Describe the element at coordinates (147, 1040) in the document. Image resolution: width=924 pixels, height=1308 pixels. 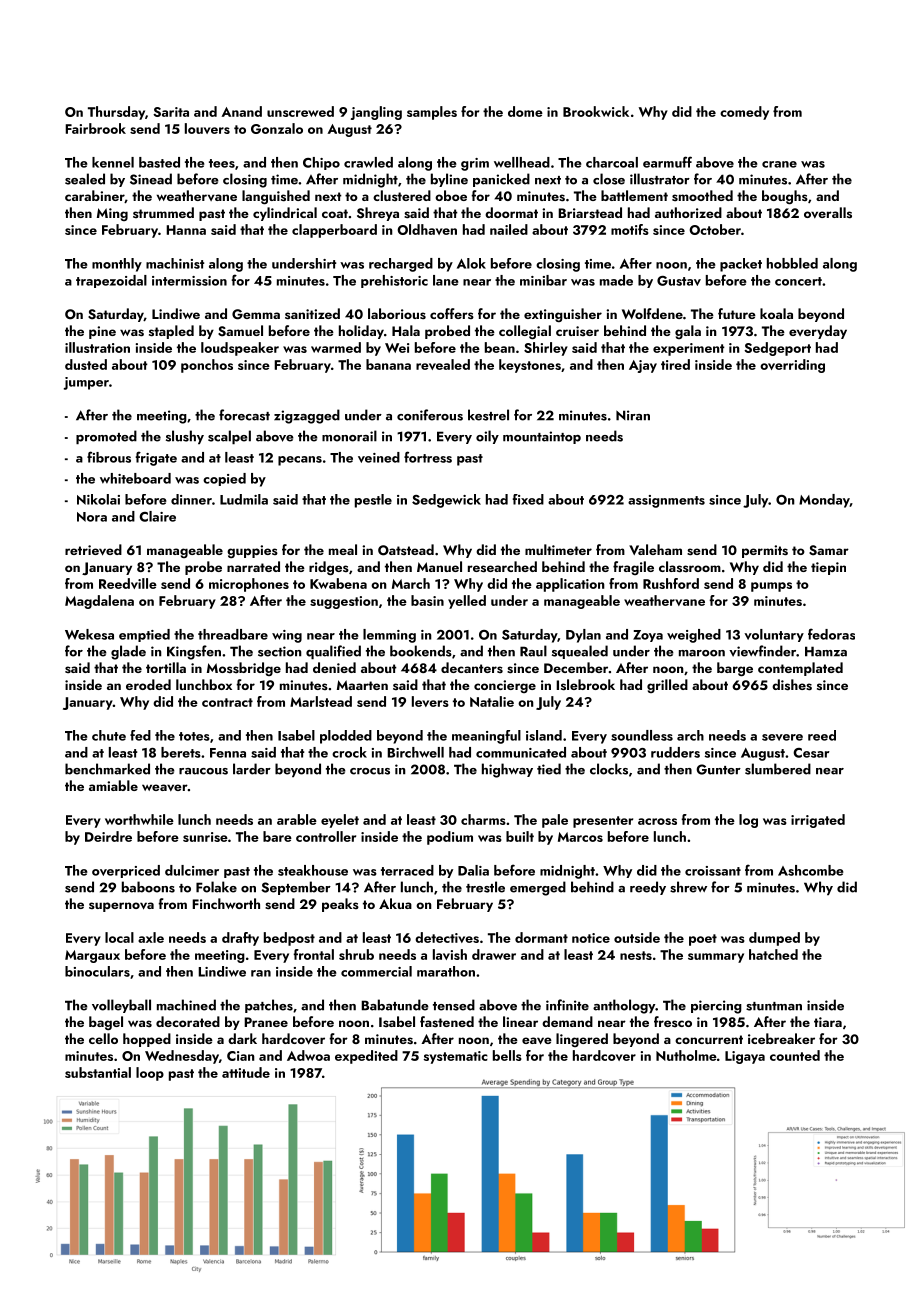
I see `hopped` at that location.
